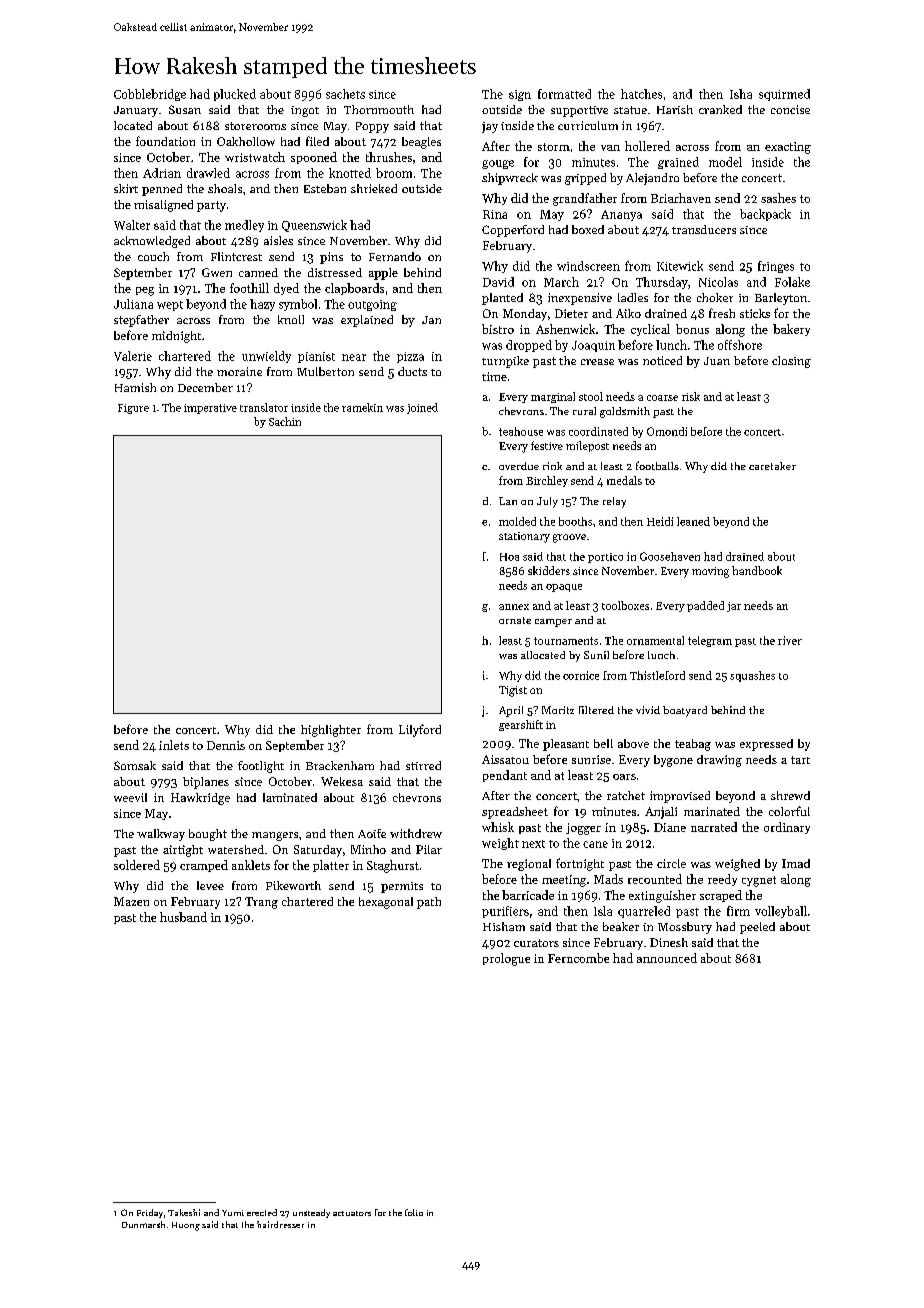 This screenshot has width=924, height=1308. What do you see at coordinates (246, 141) in the screenshot?
I see `Oakhollow` at bounding box center [246, 141].
